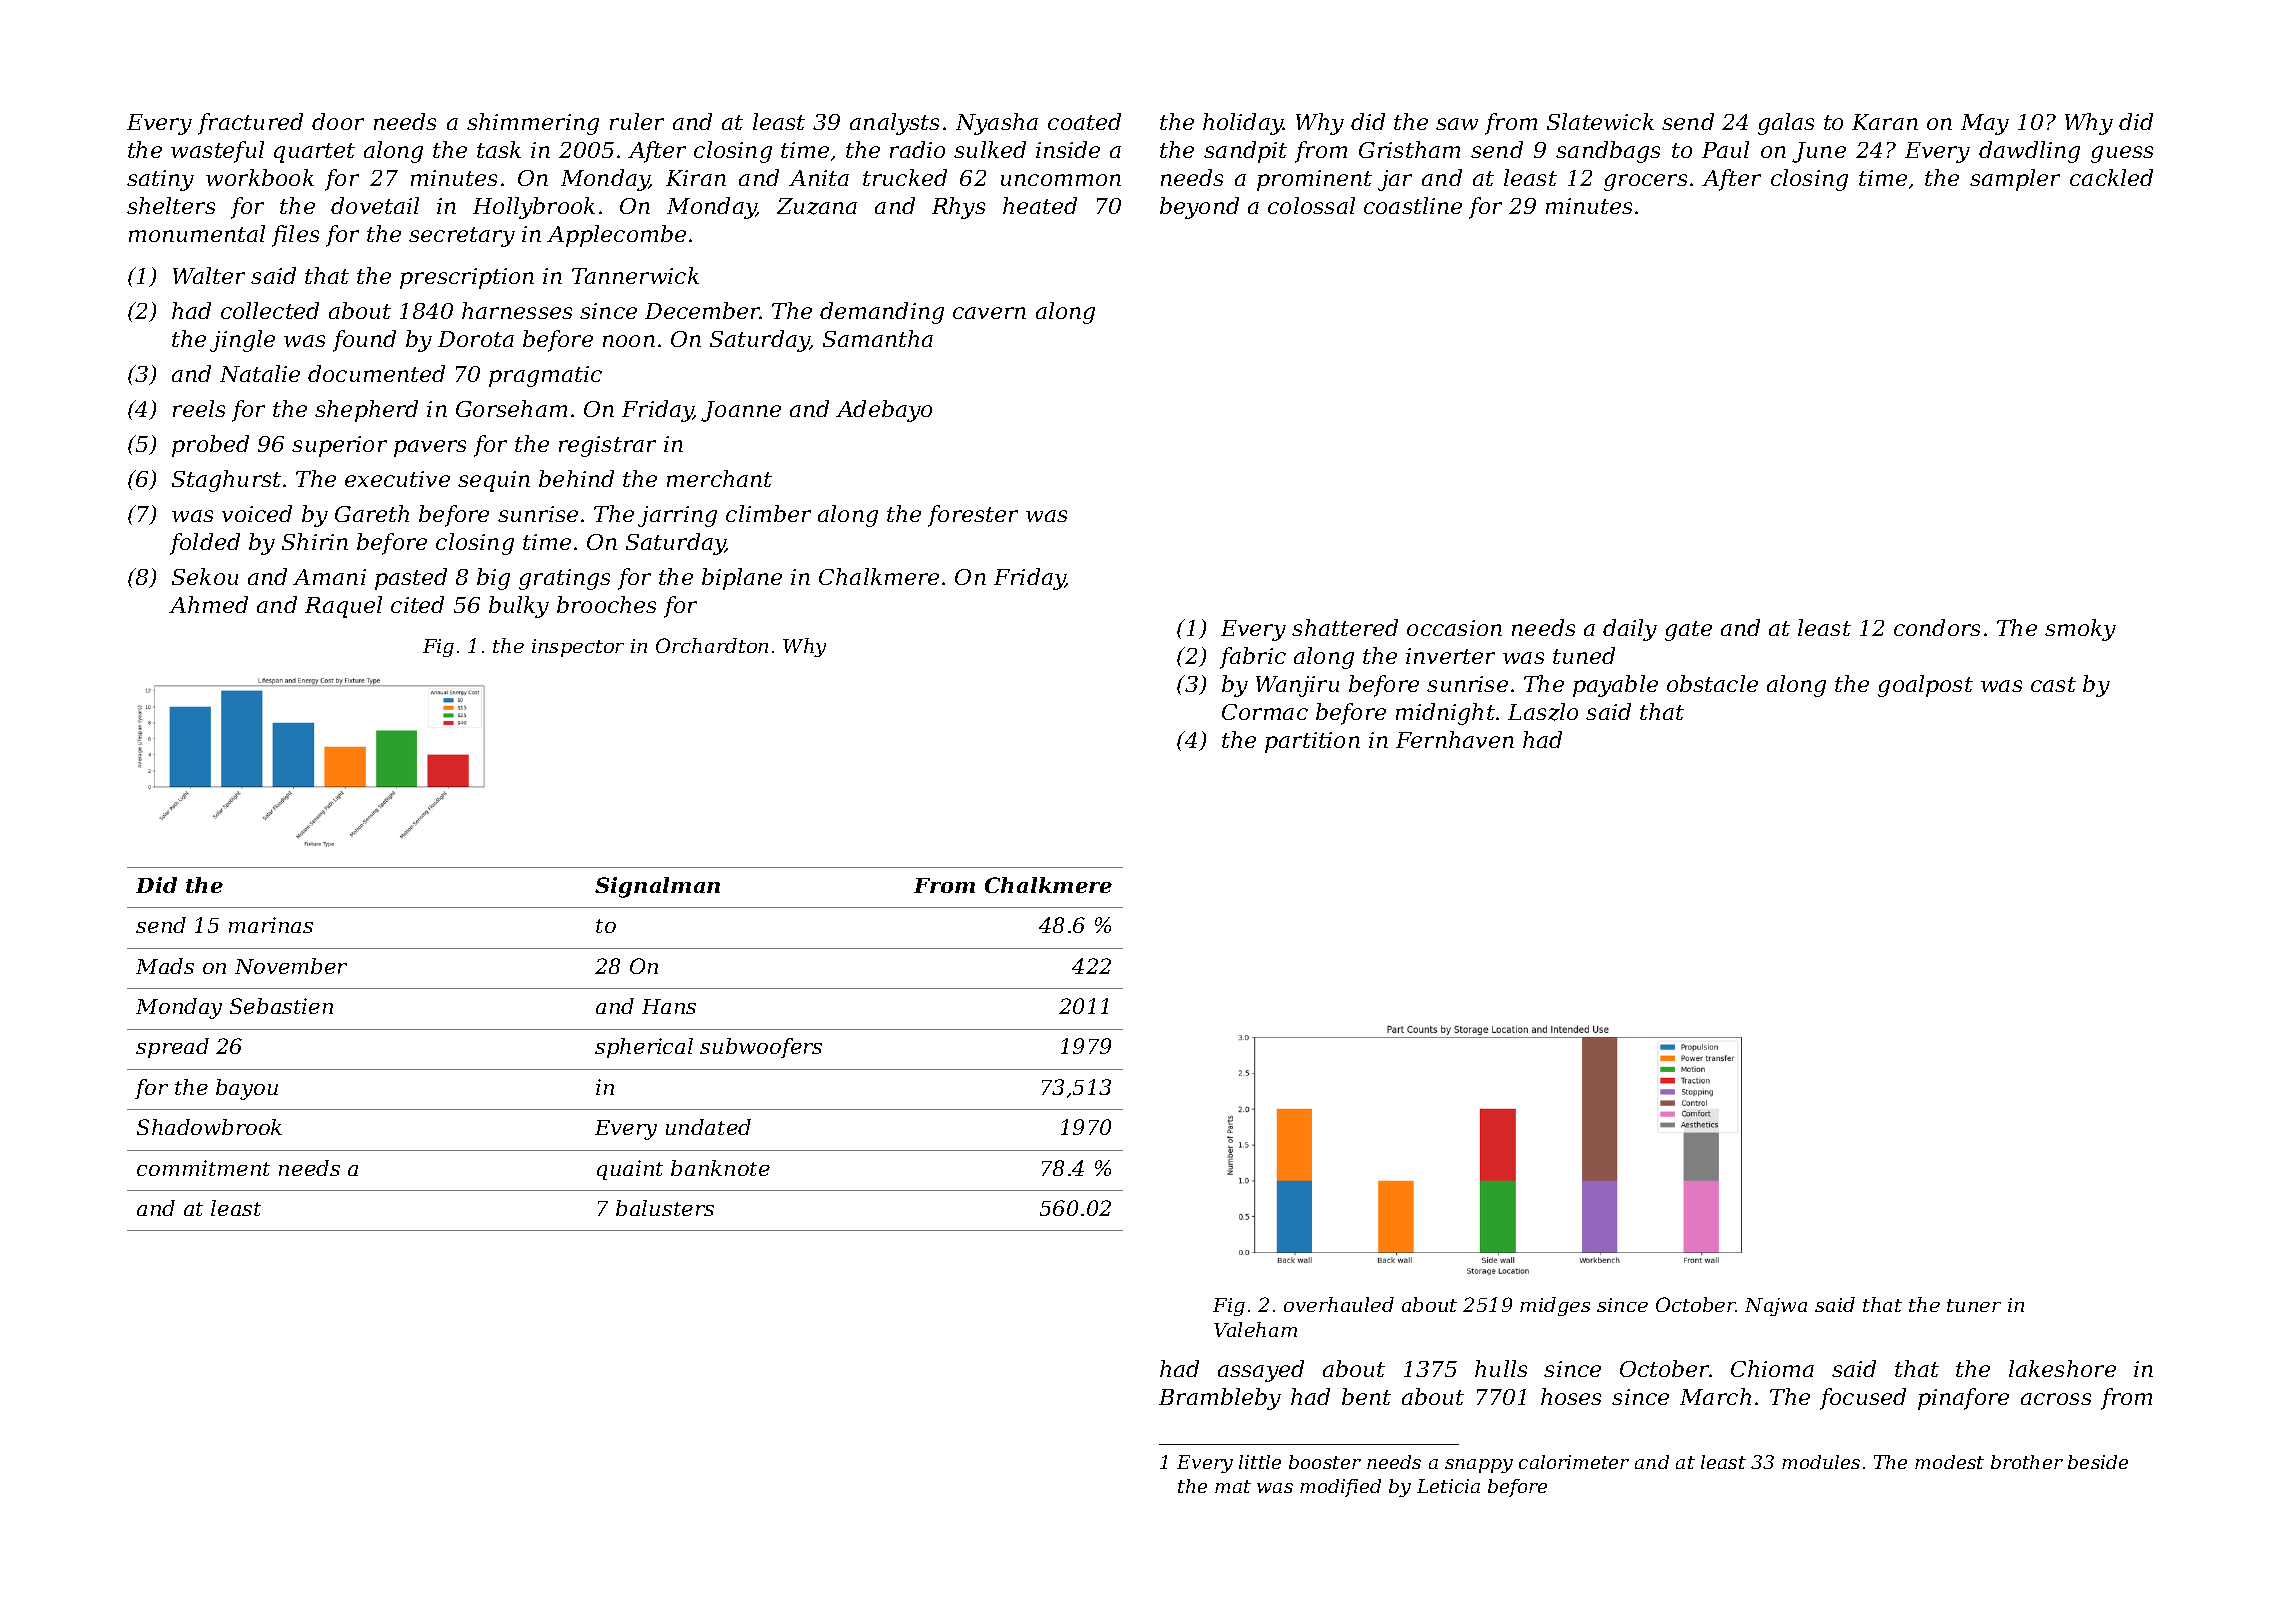 This screenshot has height=1614, width=2282. What do you see at coordinates (2053, 684) in the screenshot?
I see `cast` at bounding box center [2053, 684].
